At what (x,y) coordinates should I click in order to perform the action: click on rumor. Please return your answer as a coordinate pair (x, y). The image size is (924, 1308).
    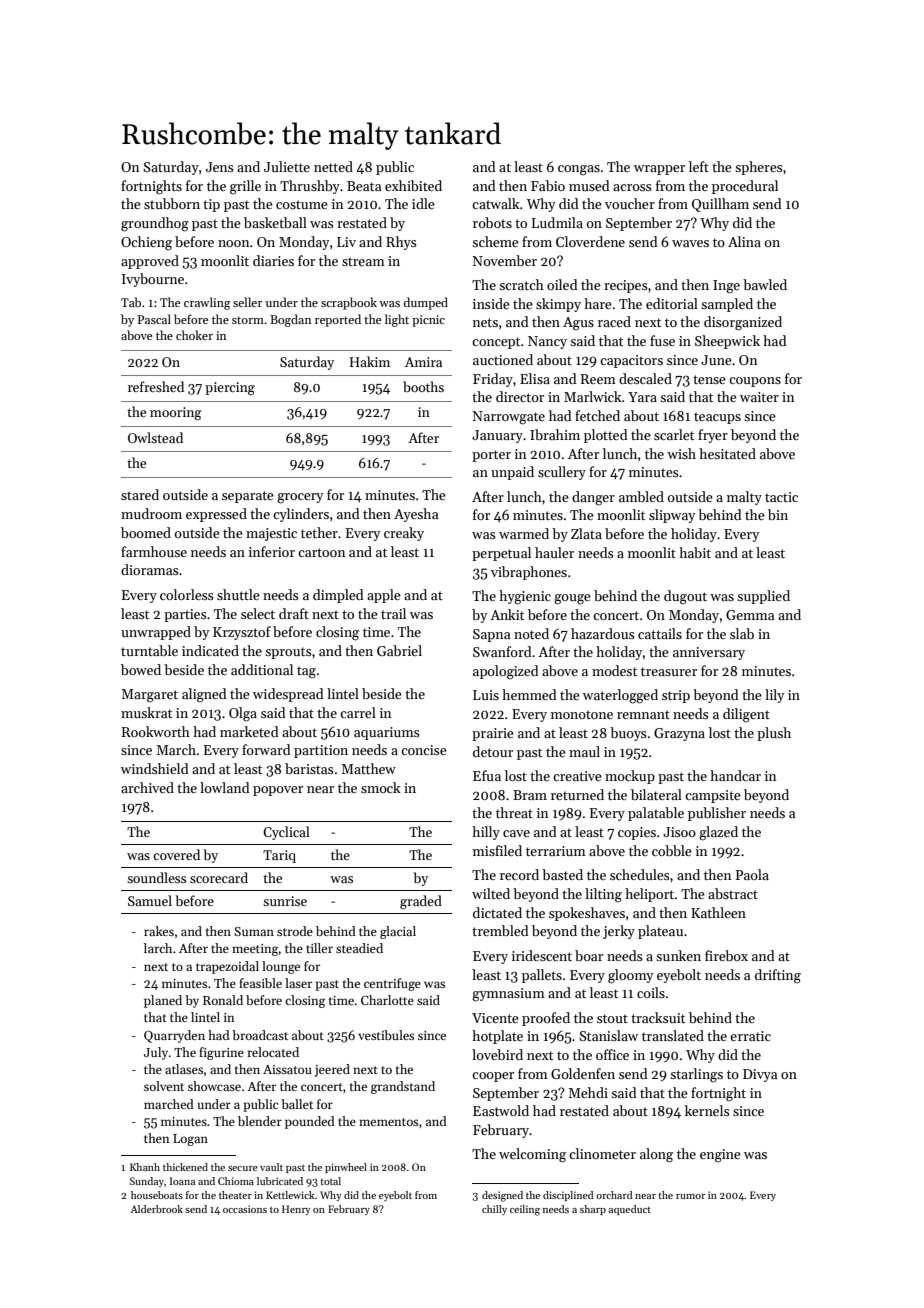
    Looking at the image, I should click on (690, 1196).
